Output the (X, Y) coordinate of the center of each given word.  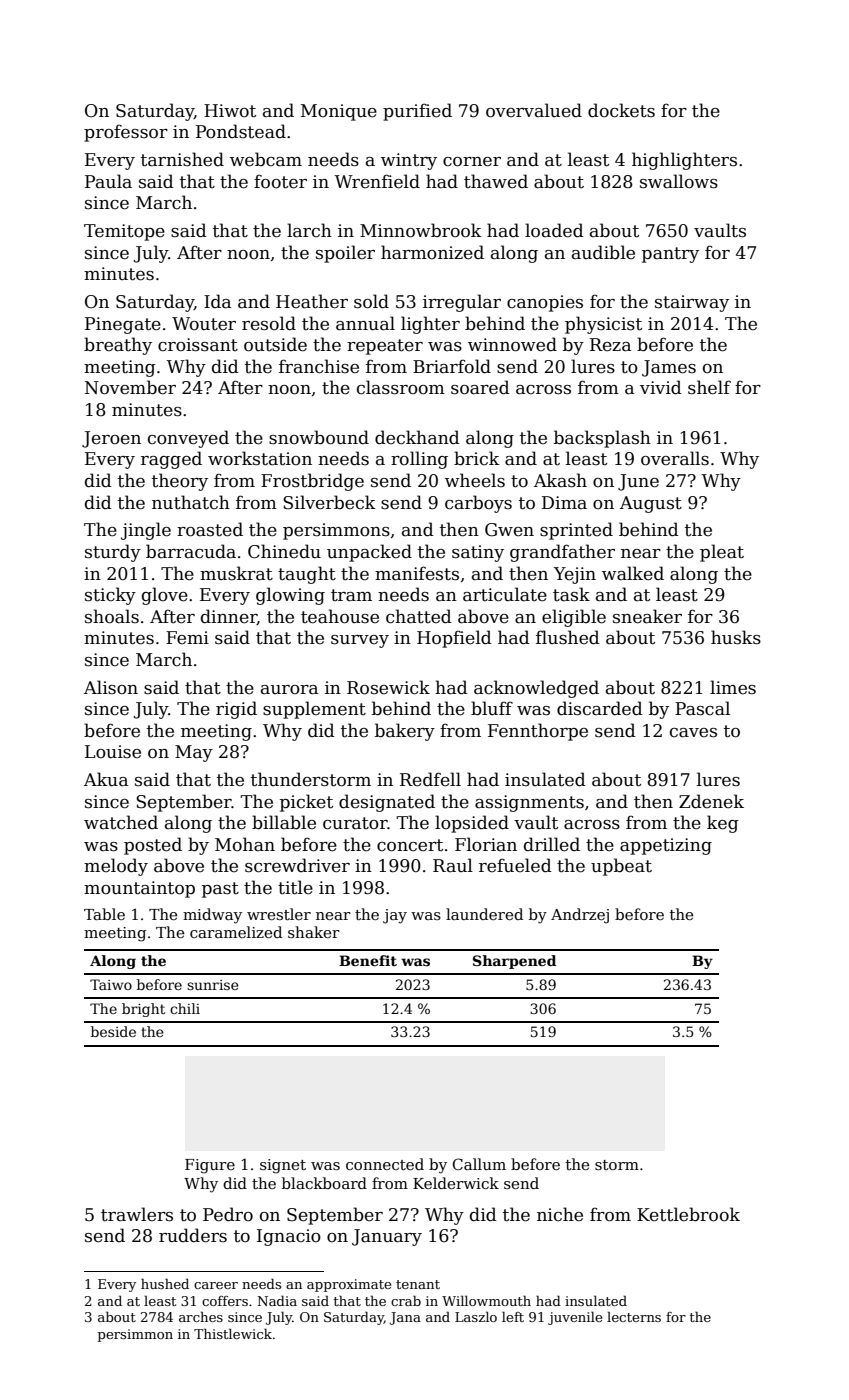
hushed (165, 1283)
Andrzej (580, 916)
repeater (385, 347)
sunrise (213, 985)
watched (121, 822)
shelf (709, 387)
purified (417, 112)
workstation (260, 458)
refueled (515, 865)
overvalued (534, 110)
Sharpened (514, 962)
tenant (418, 1284)
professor (126, 133)
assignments (529, 803)
